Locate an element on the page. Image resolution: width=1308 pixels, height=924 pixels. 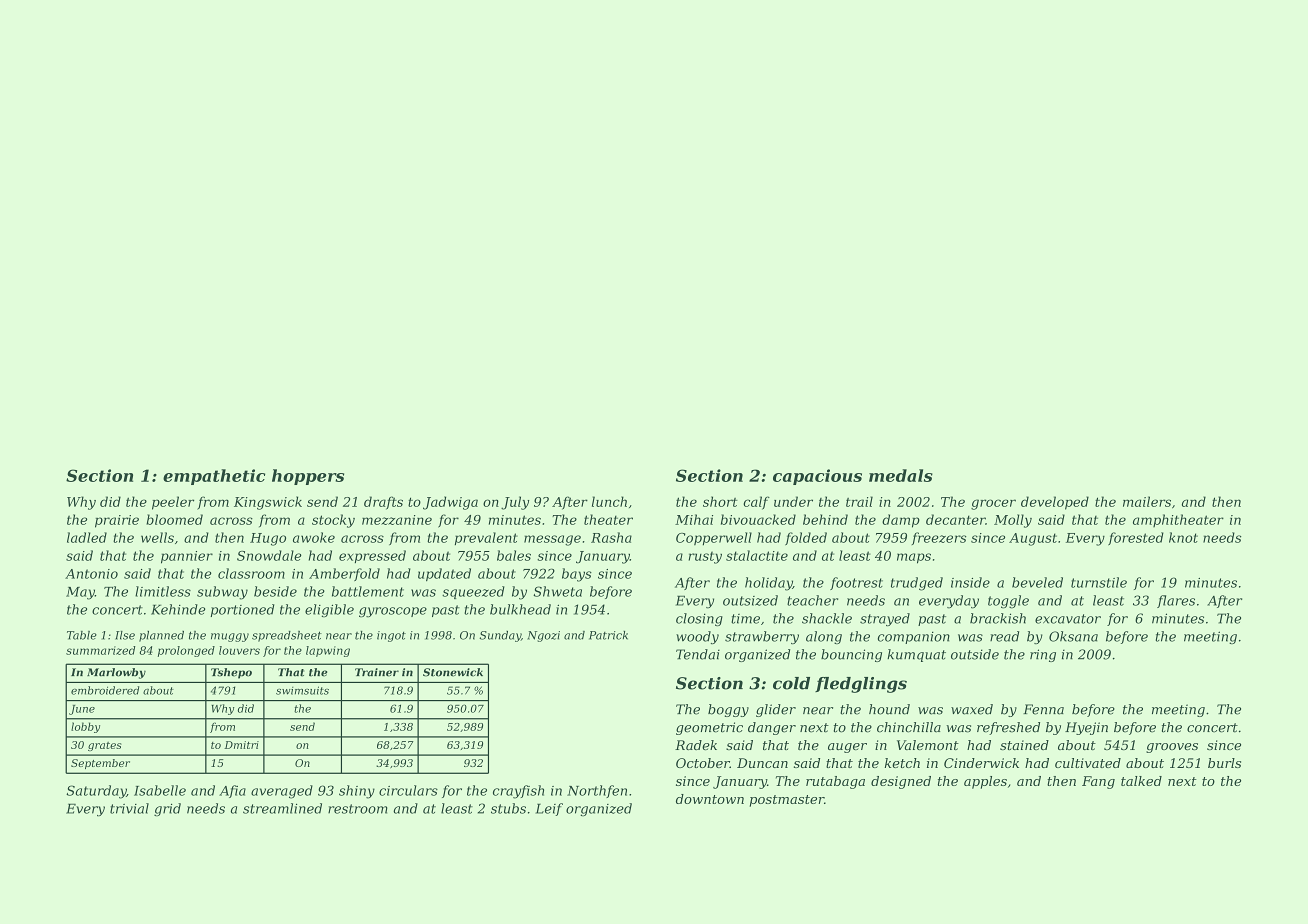
medals is located at coordinates (901, 475).
